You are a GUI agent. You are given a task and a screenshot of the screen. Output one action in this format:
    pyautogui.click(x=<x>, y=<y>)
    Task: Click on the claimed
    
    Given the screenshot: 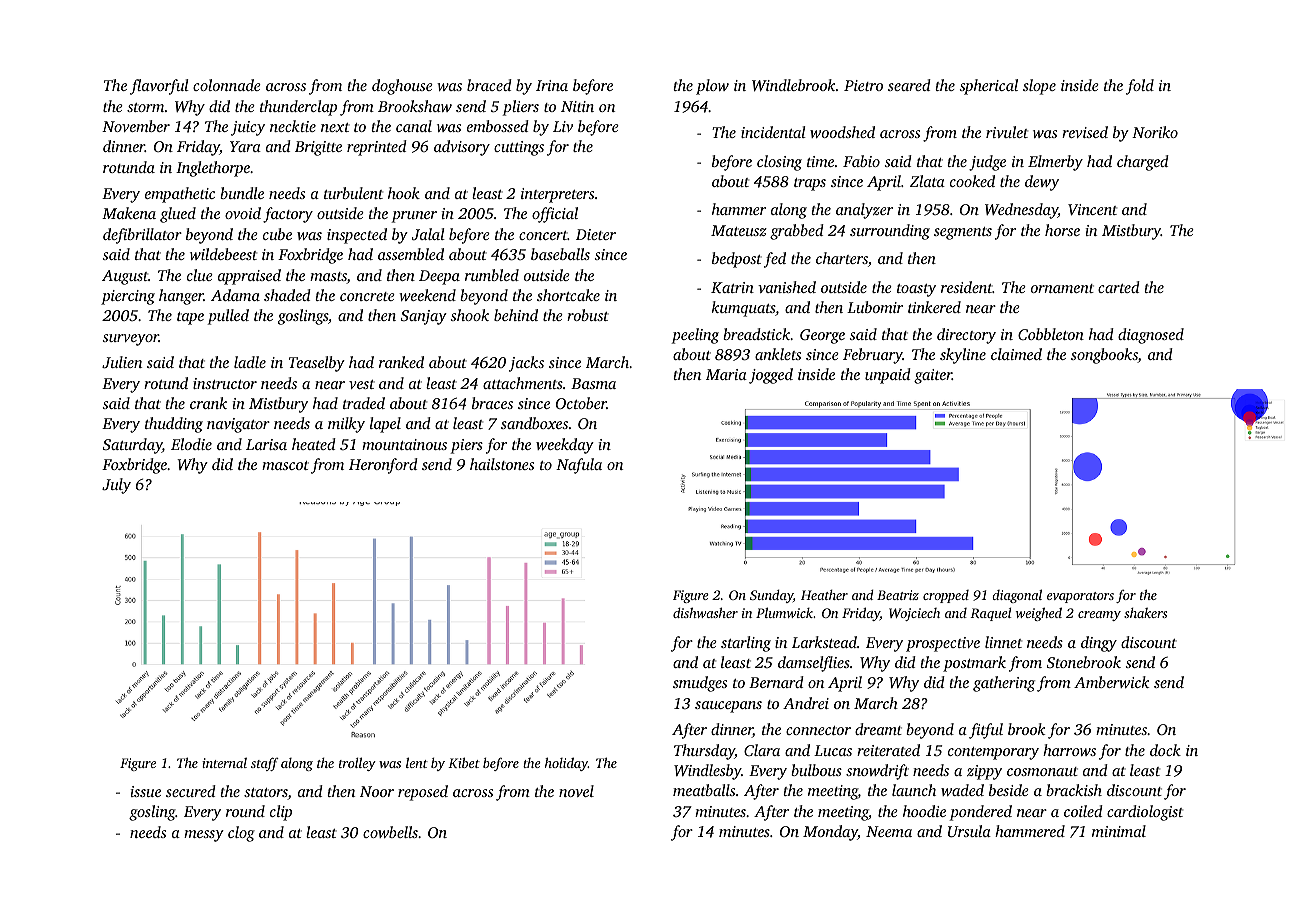 What is the action you would take?
    pyautogui.click(x=1016, y=354)
